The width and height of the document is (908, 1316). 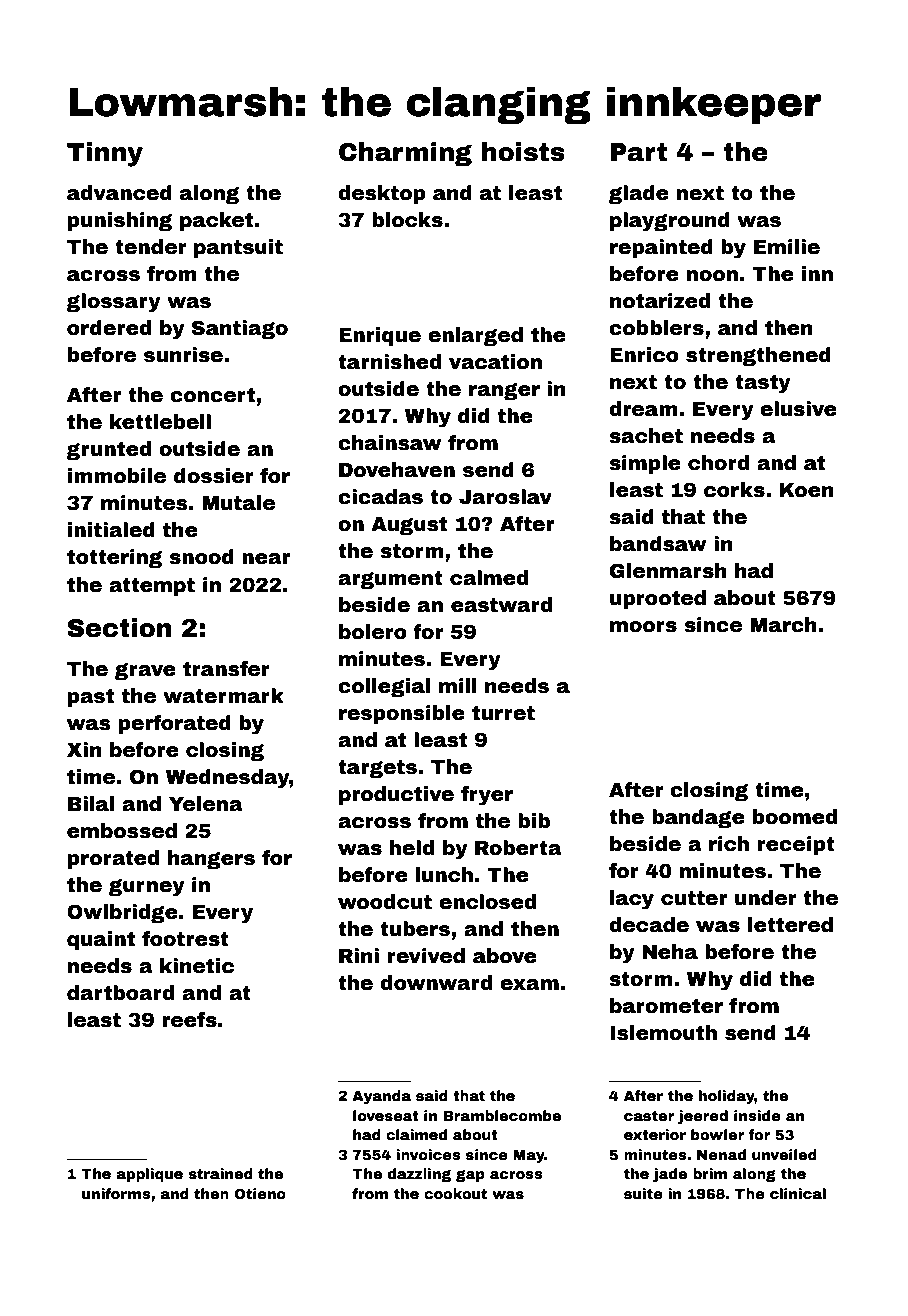 What do you see at coordinates (783, 625) in the document?
I see `March` at bounding box center [783, 625].
